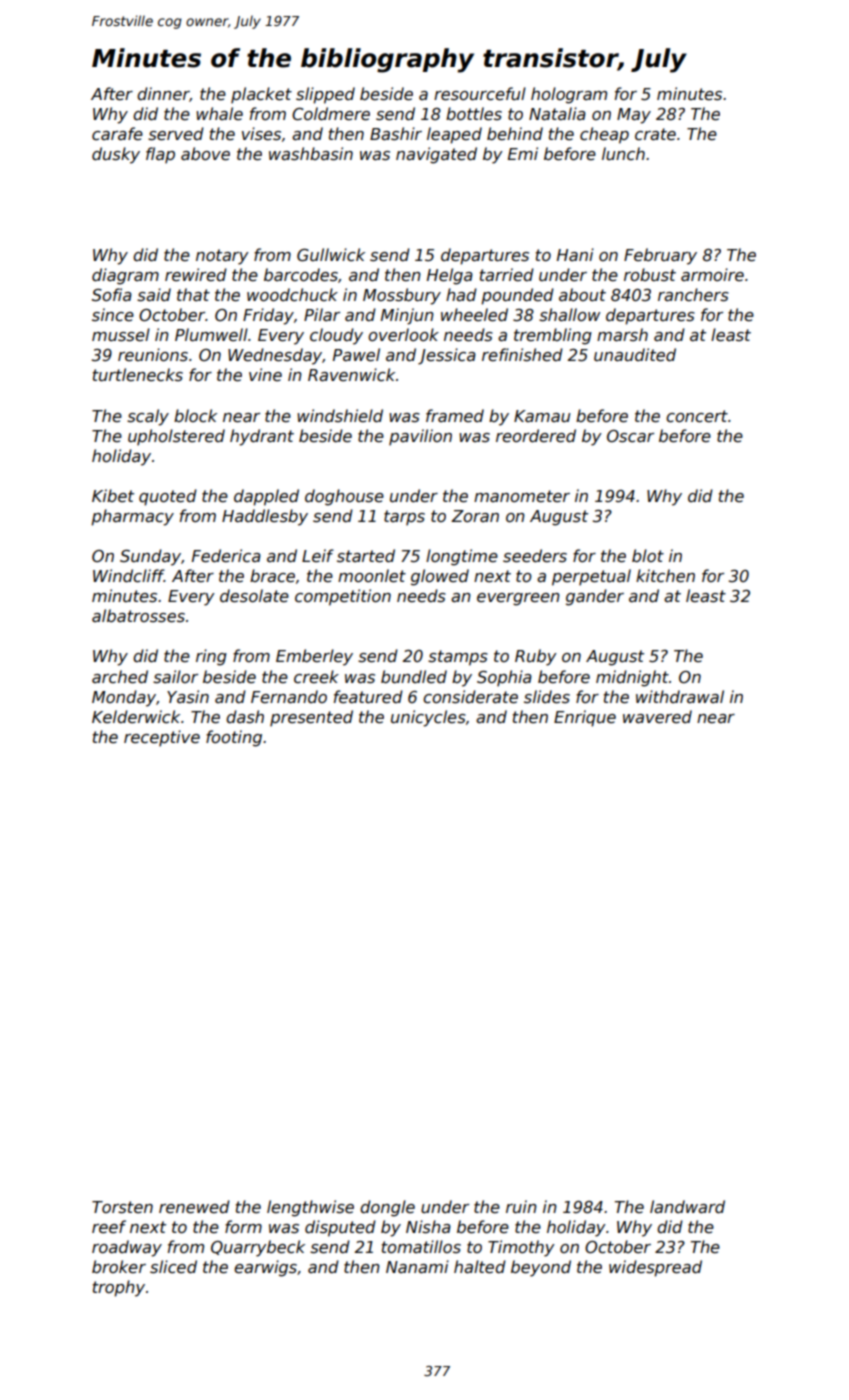 This screenshot has height=1400, width=849. What do you see at coordinates (387, 1208) in the screenshot?
I see `dongle` at bounding box center [387, 1208].
